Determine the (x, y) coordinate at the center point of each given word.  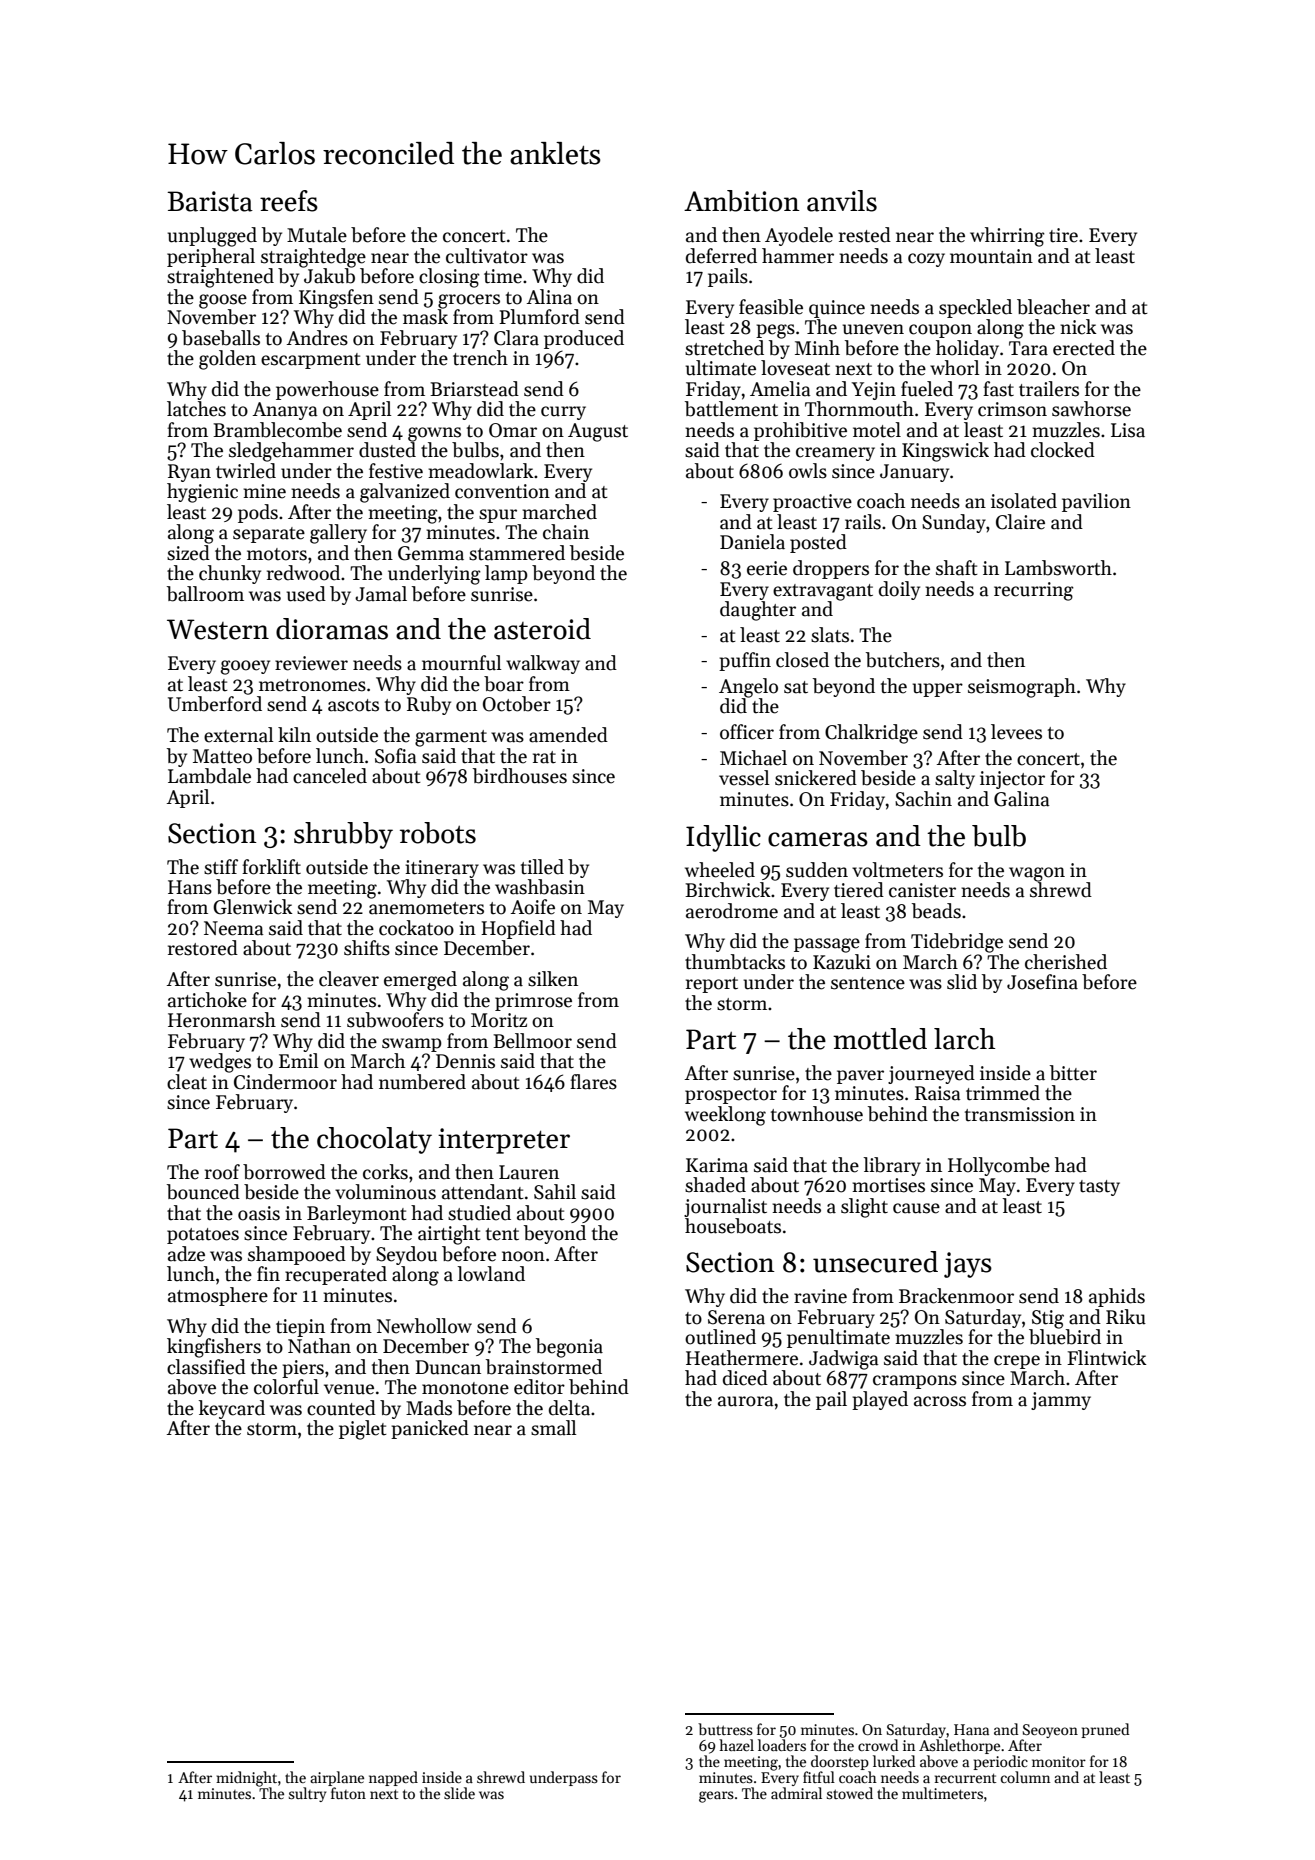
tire (1063, 235)
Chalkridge (871, 734)
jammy (1061, 1401)
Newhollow (424, 1326)
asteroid (542, 629)
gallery (338, 534)
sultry (307, 1794)
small (553, 1428)
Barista (210, 201)
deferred (721, 256)
